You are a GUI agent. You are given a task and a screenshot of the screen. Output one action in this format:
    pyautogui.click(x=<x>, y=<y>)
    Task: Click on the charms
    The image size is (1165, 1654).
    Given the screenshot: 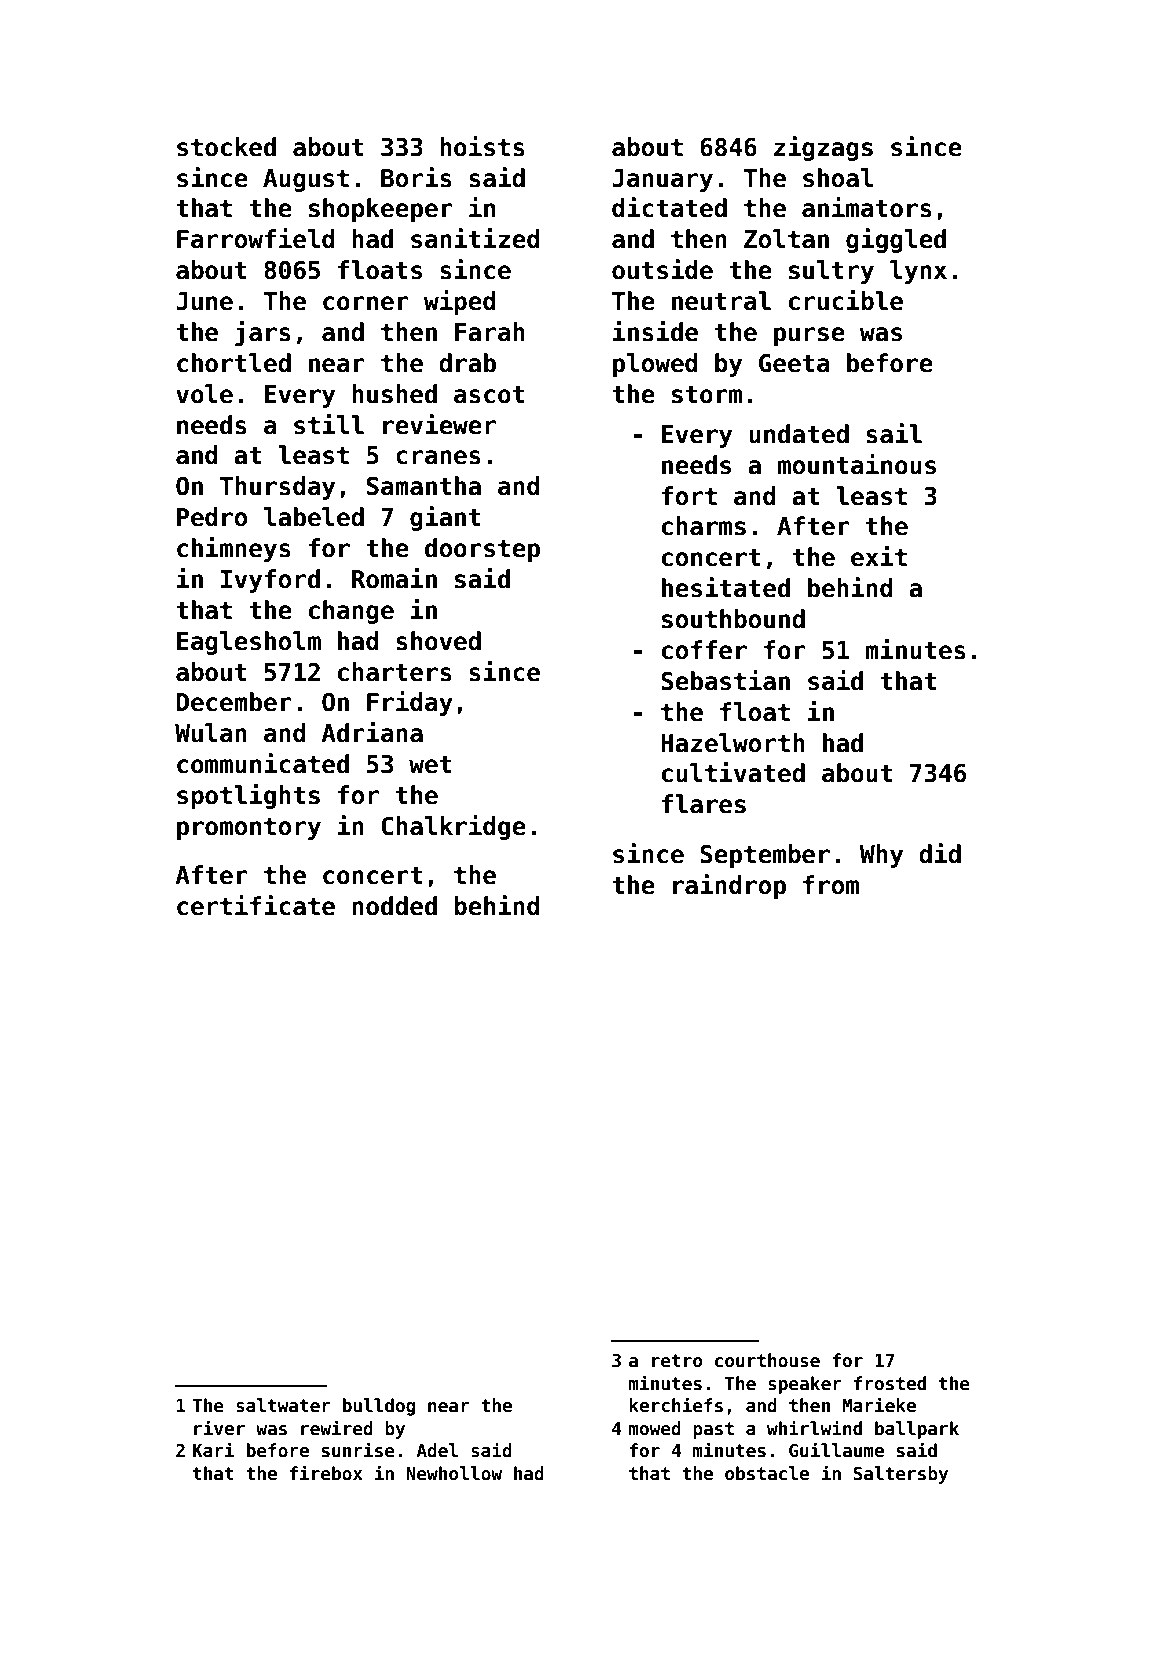 What is the action you would take?
    pyautogui.click(x=704, y=526)
